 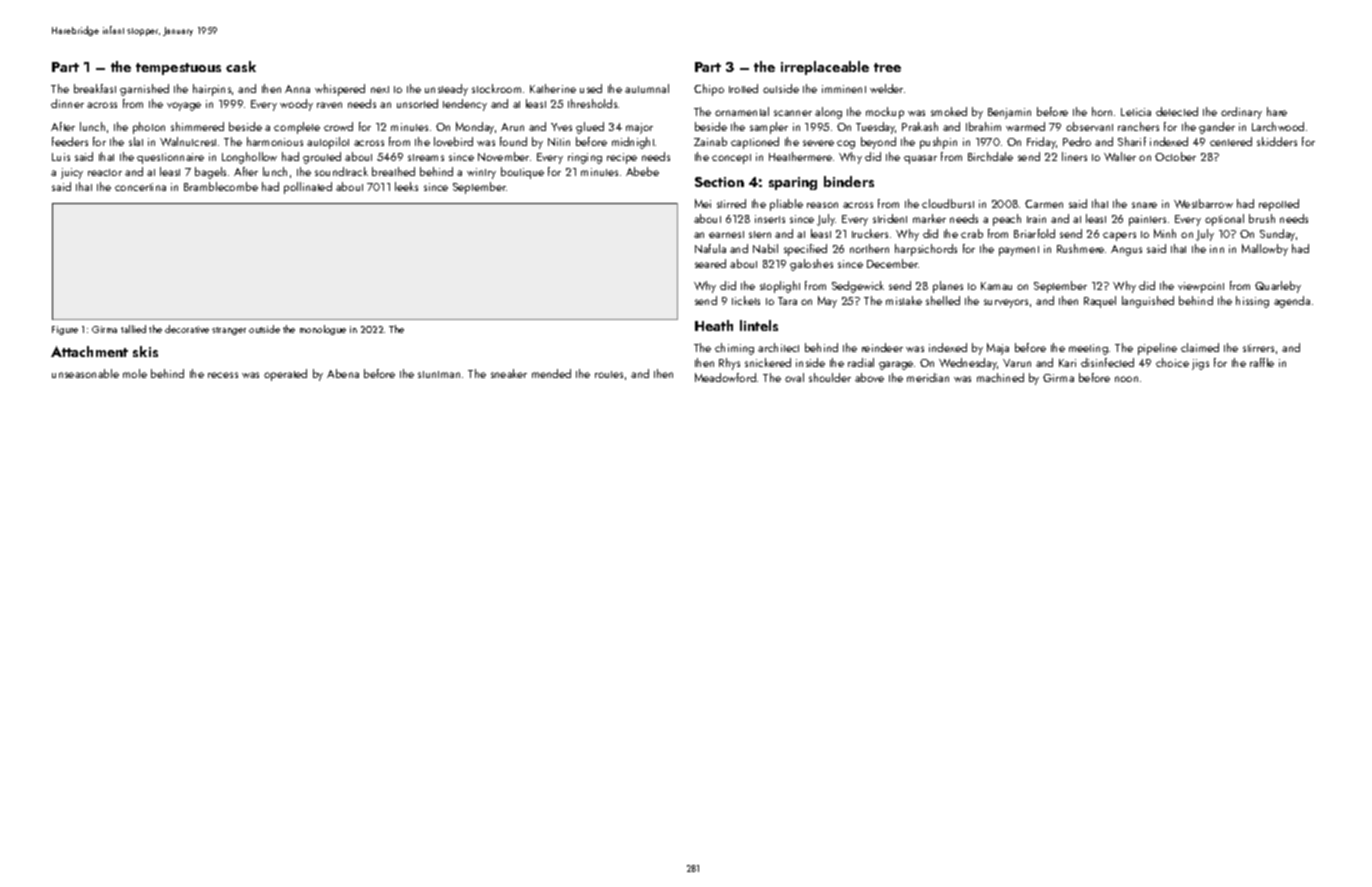 I want to click on cask, so click(x=241, y=66).
